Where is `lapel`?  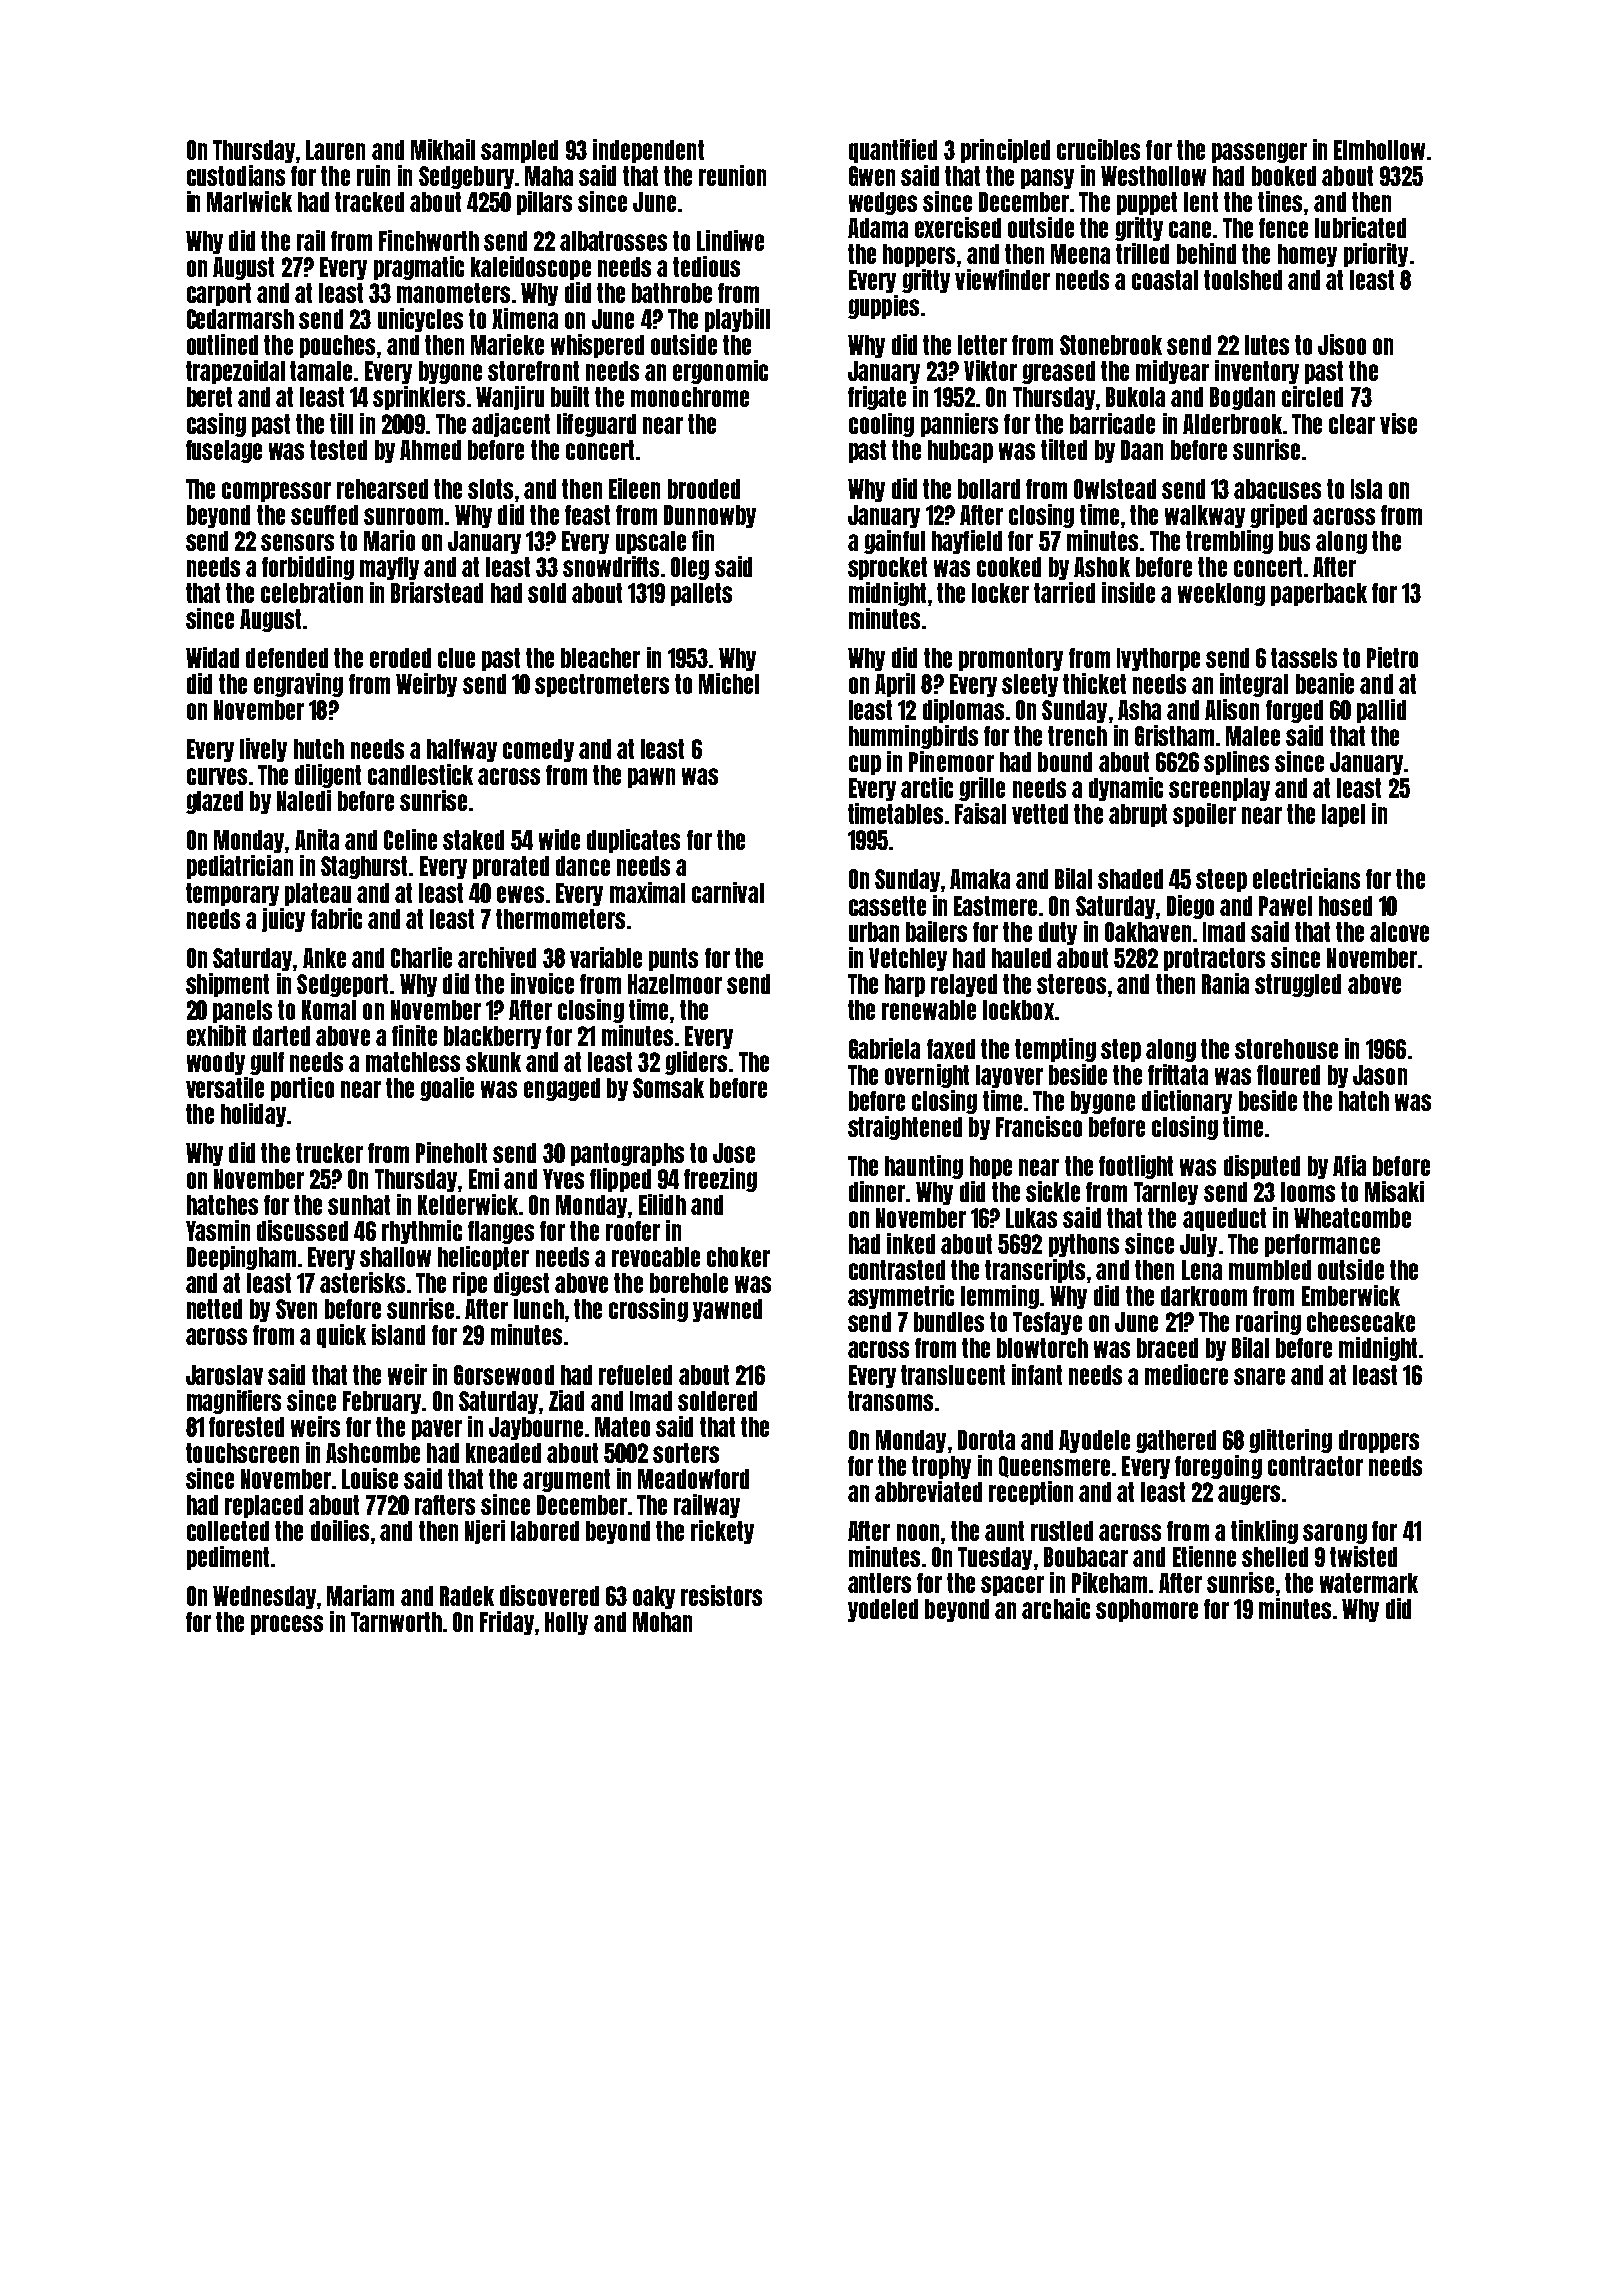 lapel is located at coordinates (1343, 815).
